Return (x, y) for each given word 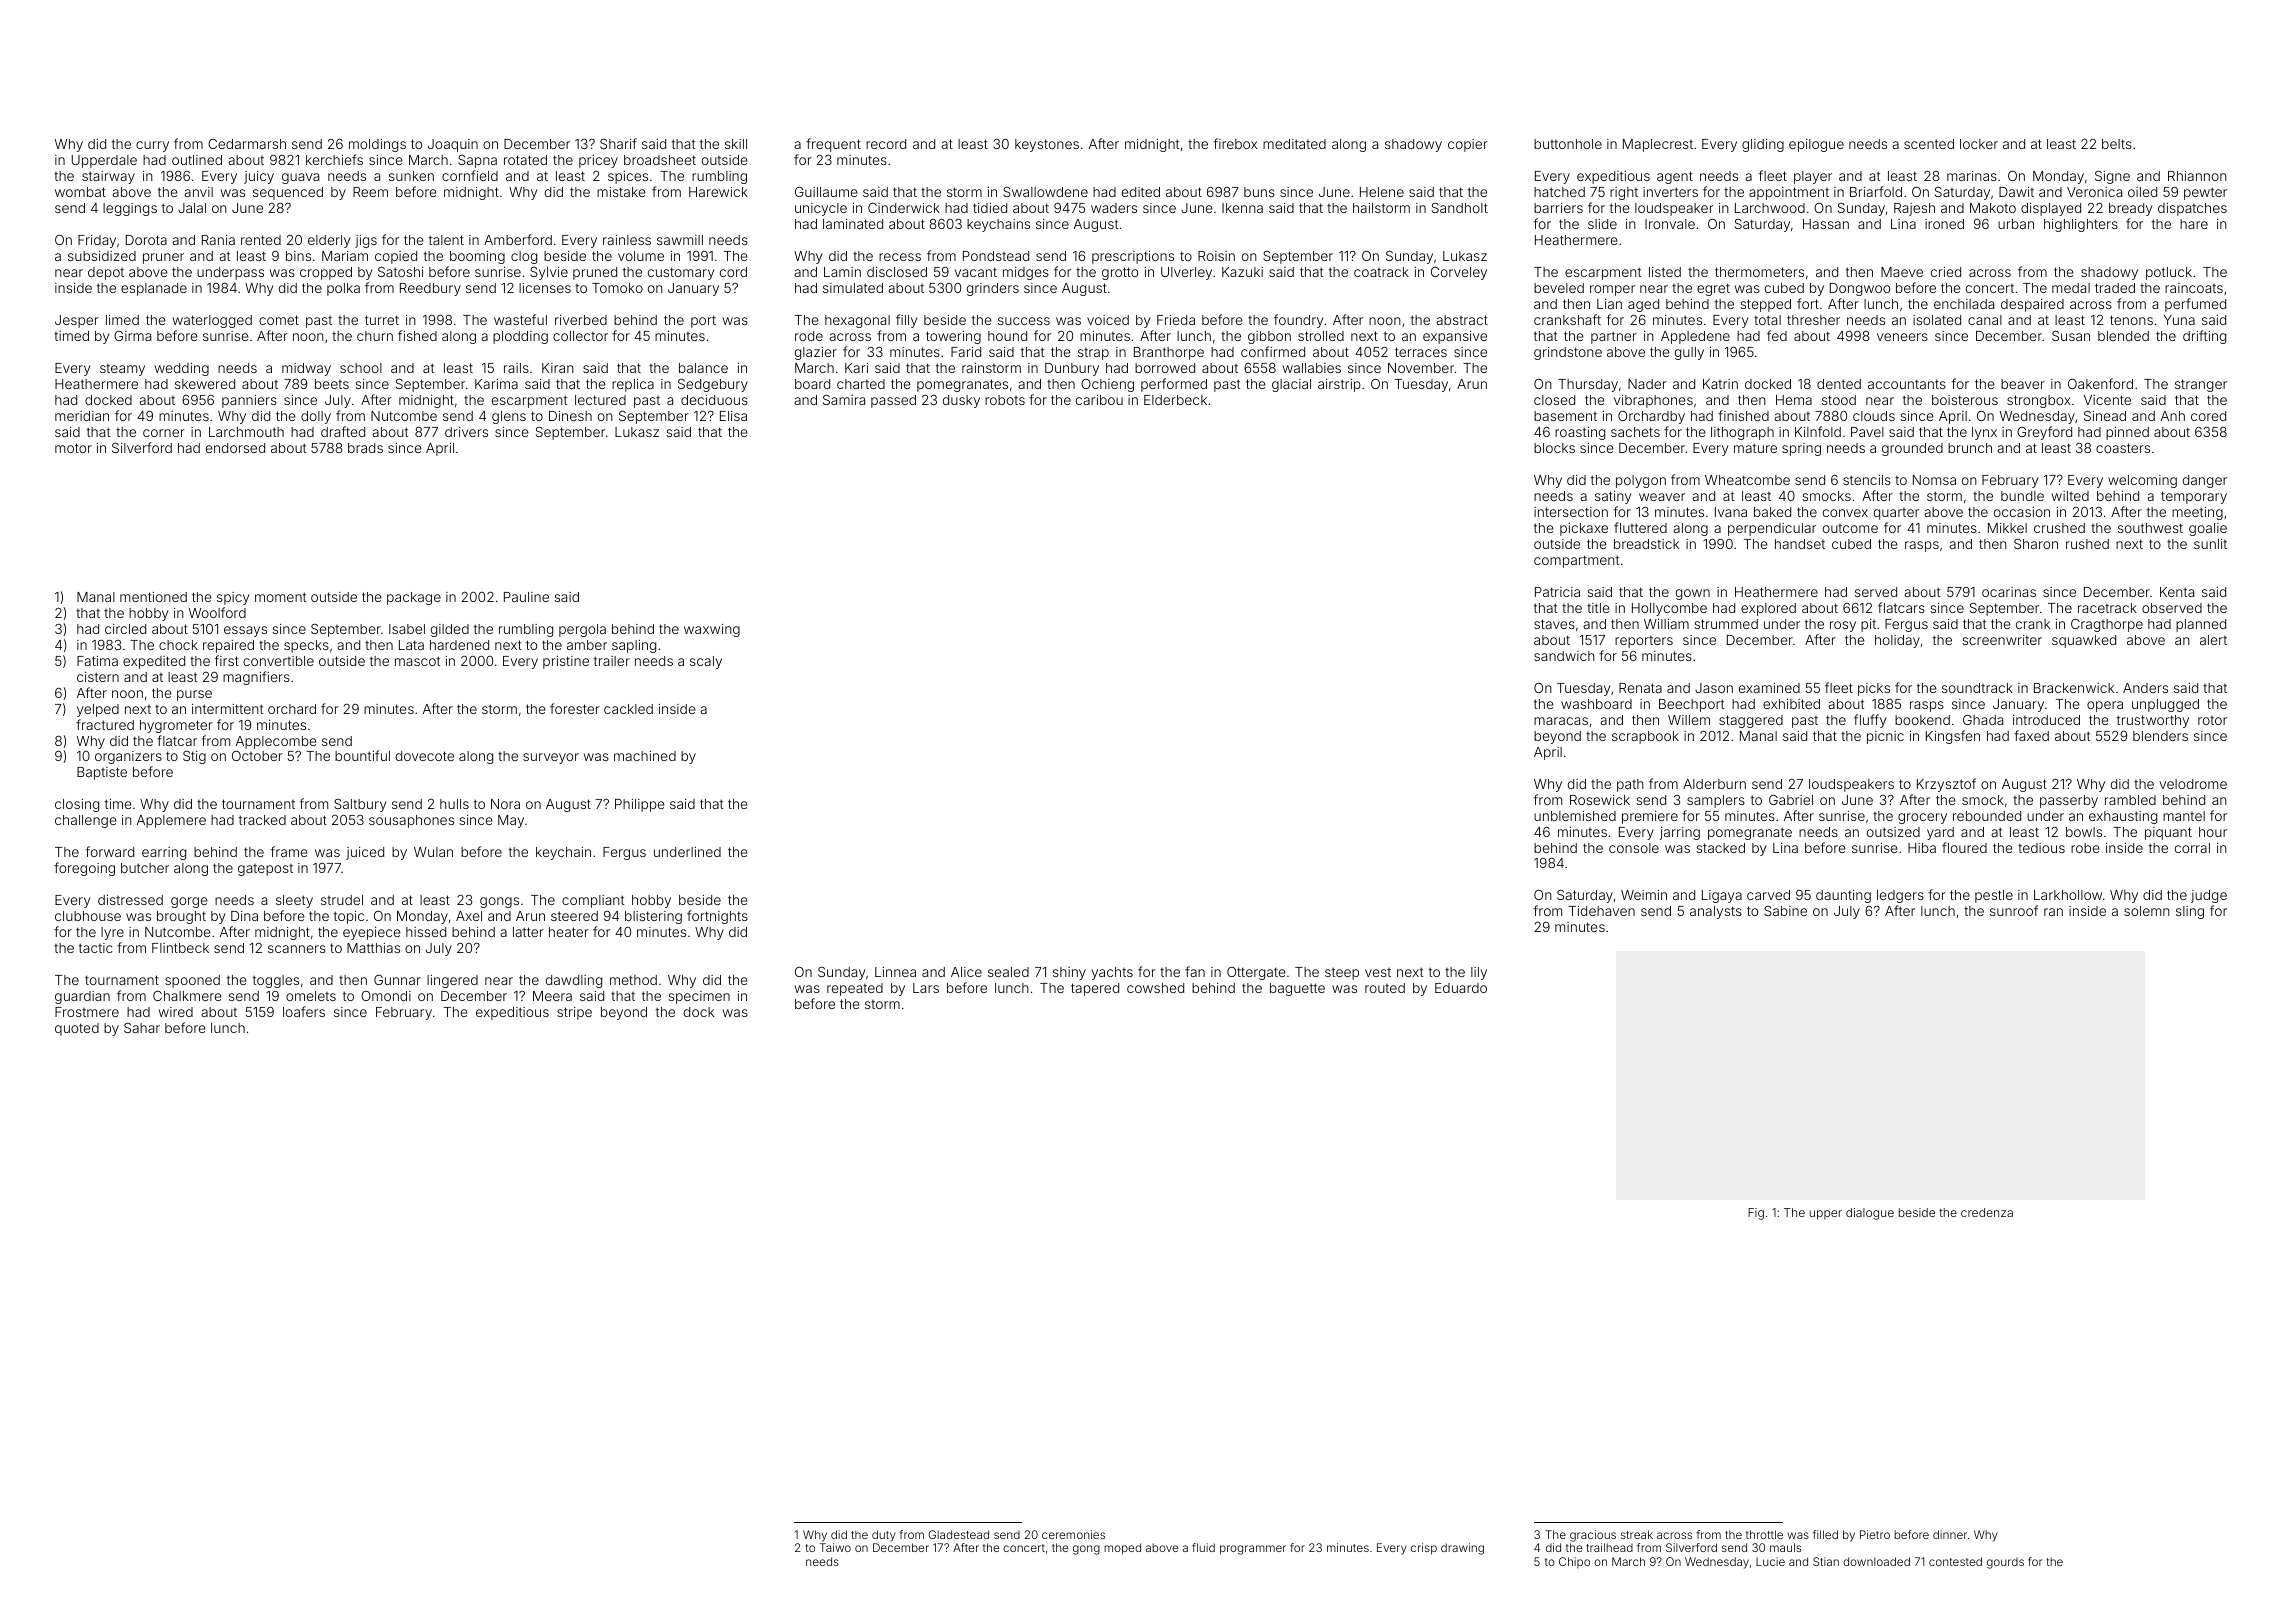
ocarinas (2009, 592)
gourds (2005, 1563)
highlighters (2081, 225)
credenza (1987, 1212)
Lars (926, 988)
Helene (1382, 192)
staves (1554, 624)
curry (152, 146)
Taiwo (835, 1547)
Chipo (1574, 1562)
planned (2201, 625)
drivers (466, 432)
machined (645, 756)
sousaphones (411, 821)
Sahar (142, 1028)
